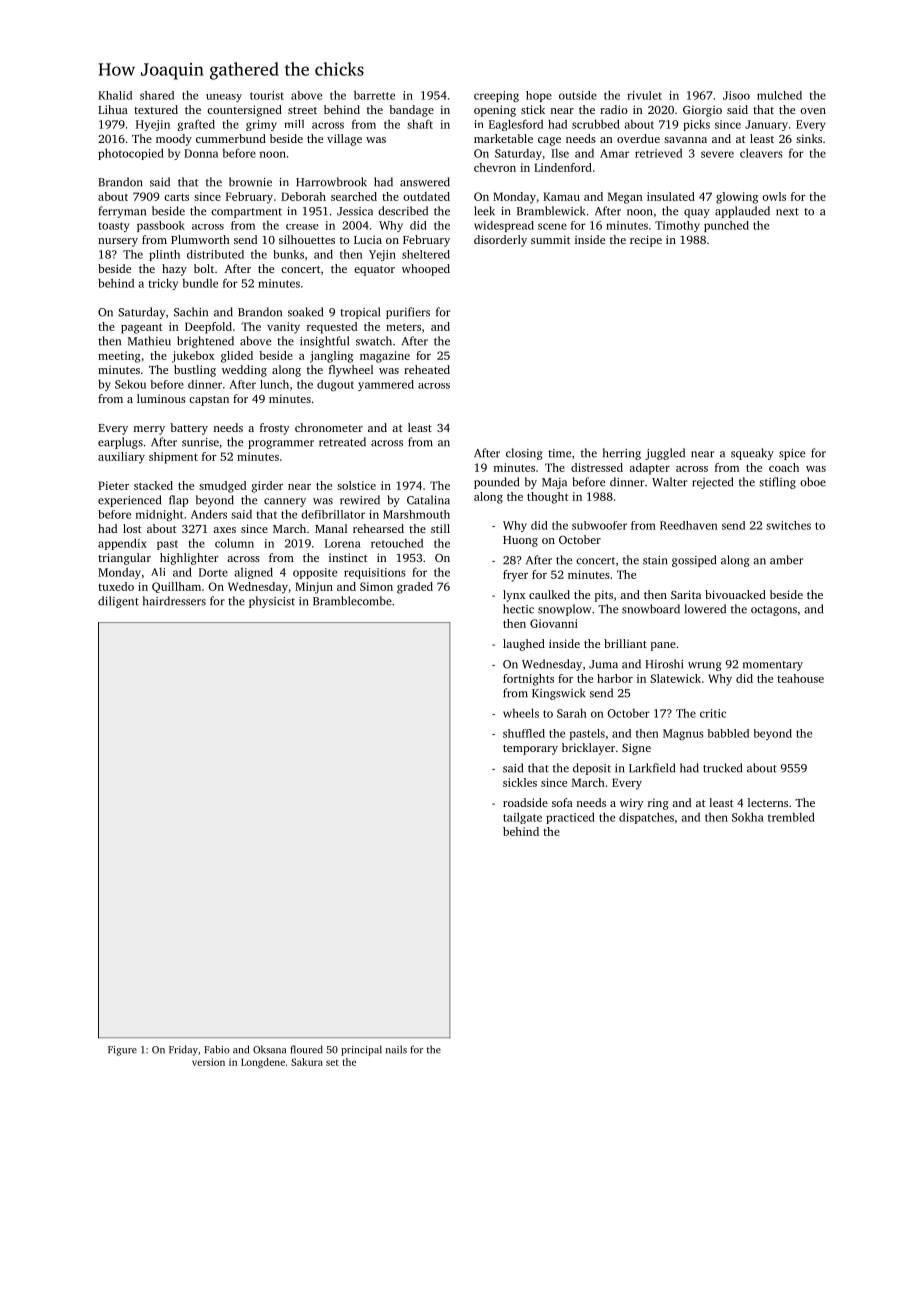 The height and width of the screenshot is (1308, 924). I want to click on bustling, so click(195, 371).
